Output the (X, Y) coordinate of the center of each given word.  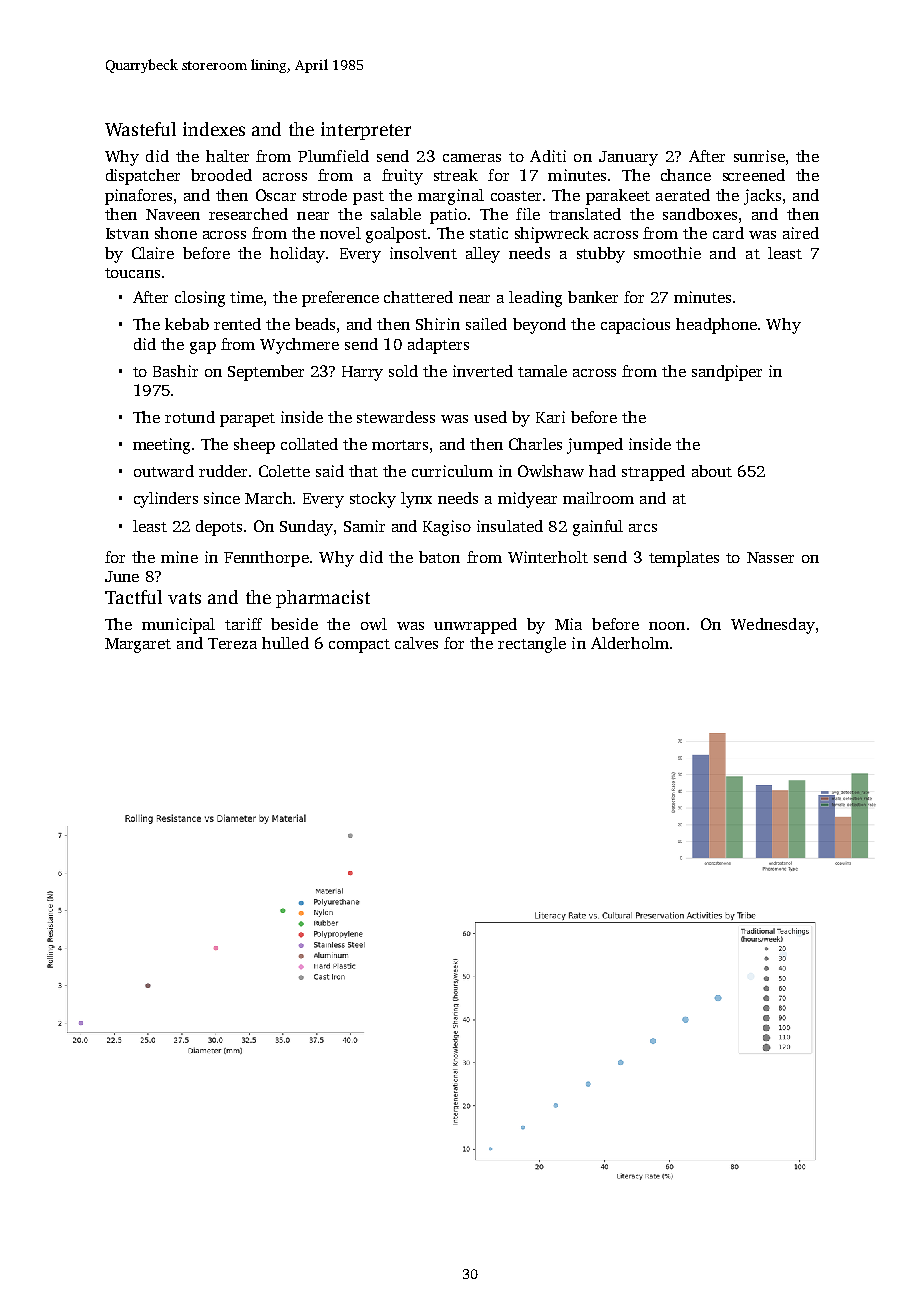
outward (164, 471)
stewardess (396, 417)
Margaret (138, 645)
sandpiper (727, 373)
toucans (132, 273)
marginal (451, 197)
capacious (635, 326)
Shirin (438, 324)
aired (801, 233)
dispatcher (143, 177)
